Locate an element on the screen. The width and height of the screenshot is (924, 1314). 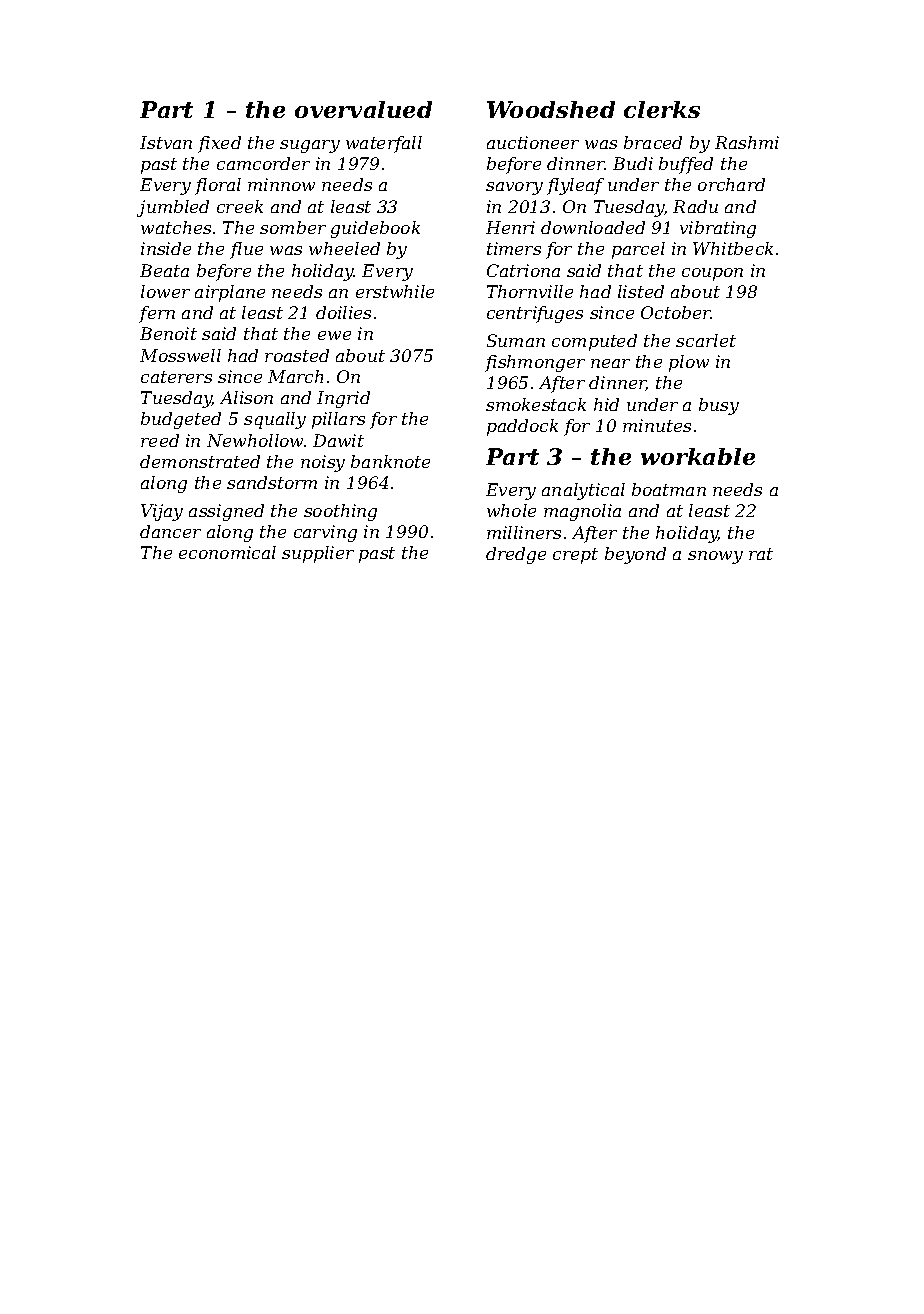
ewe is located at coordinates (334, 335).
